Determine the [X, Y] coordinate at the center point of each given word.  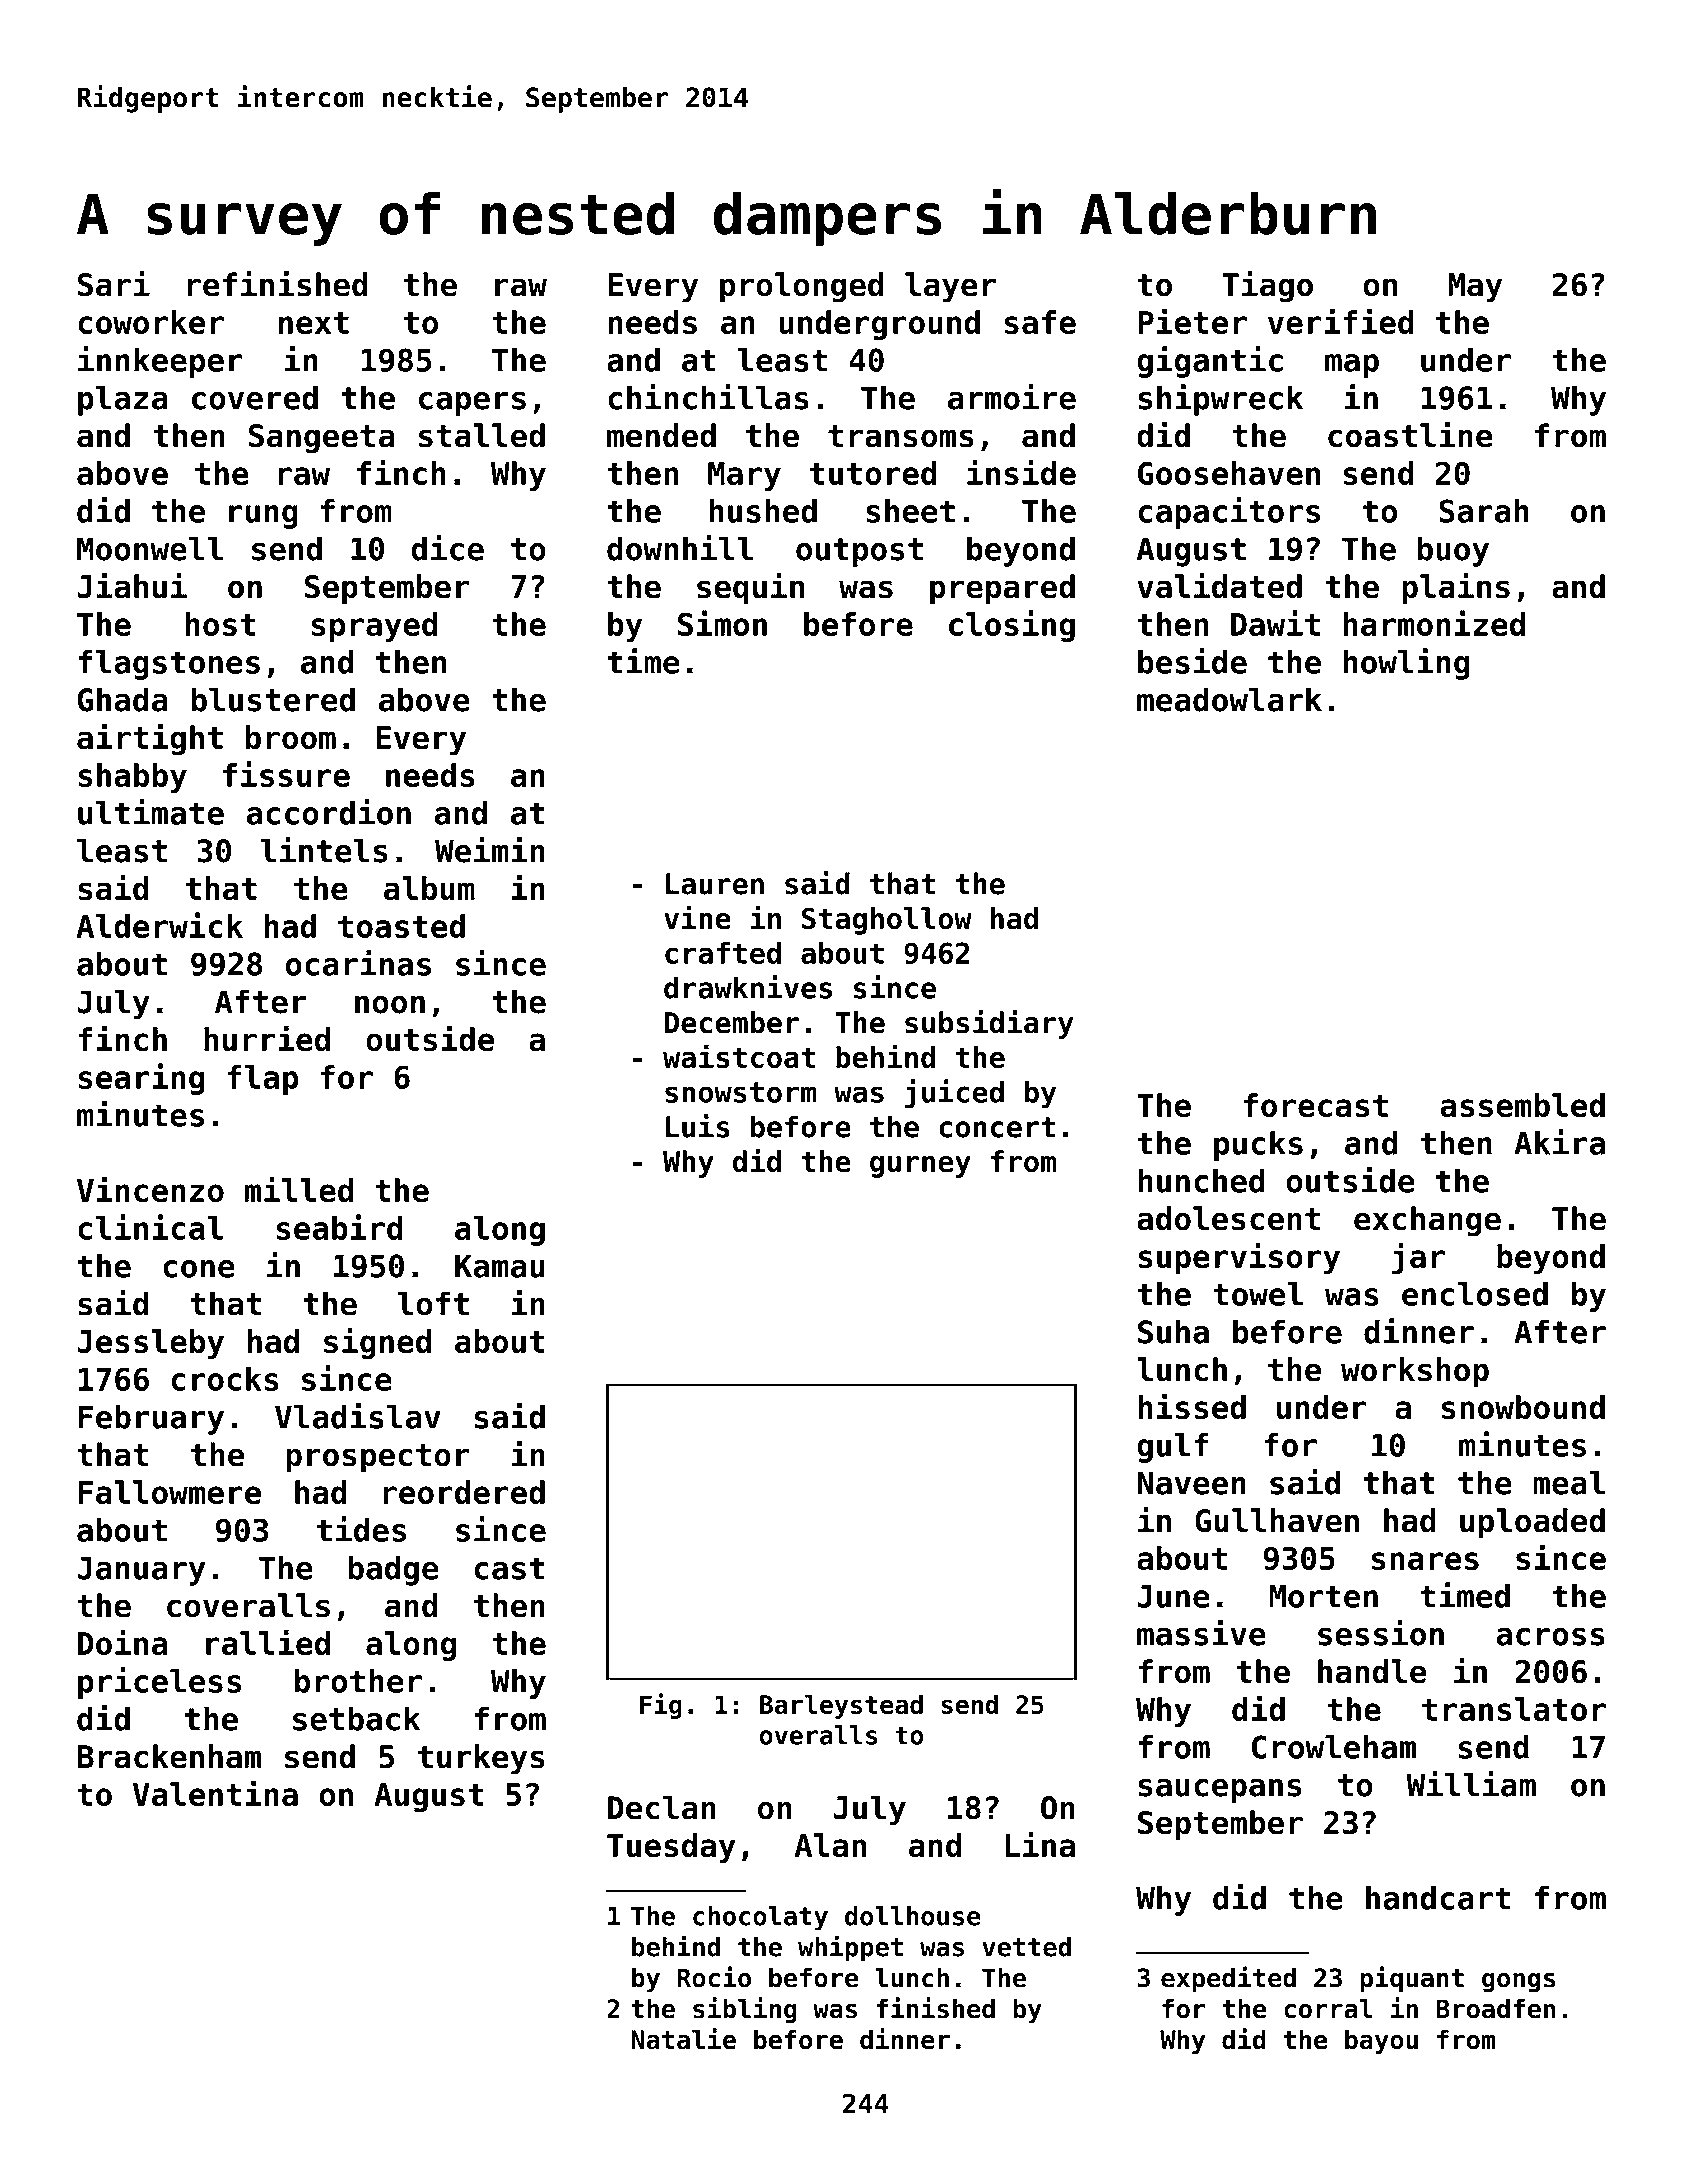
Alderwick [160, 925]
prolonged [801, 287]
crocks [225, 1379]
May [1475, 288]
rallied [268, 1642]
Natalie [683, 2039]
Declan [662, 1807]
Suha [1173, 1331]
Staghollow [887, 921]
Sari [114, 284]
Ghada [123, 699]
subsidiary [989, 1024]
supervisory [1239, 1258]
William [1471, 1784]
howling [1406, 664]
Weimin [490, 850]
